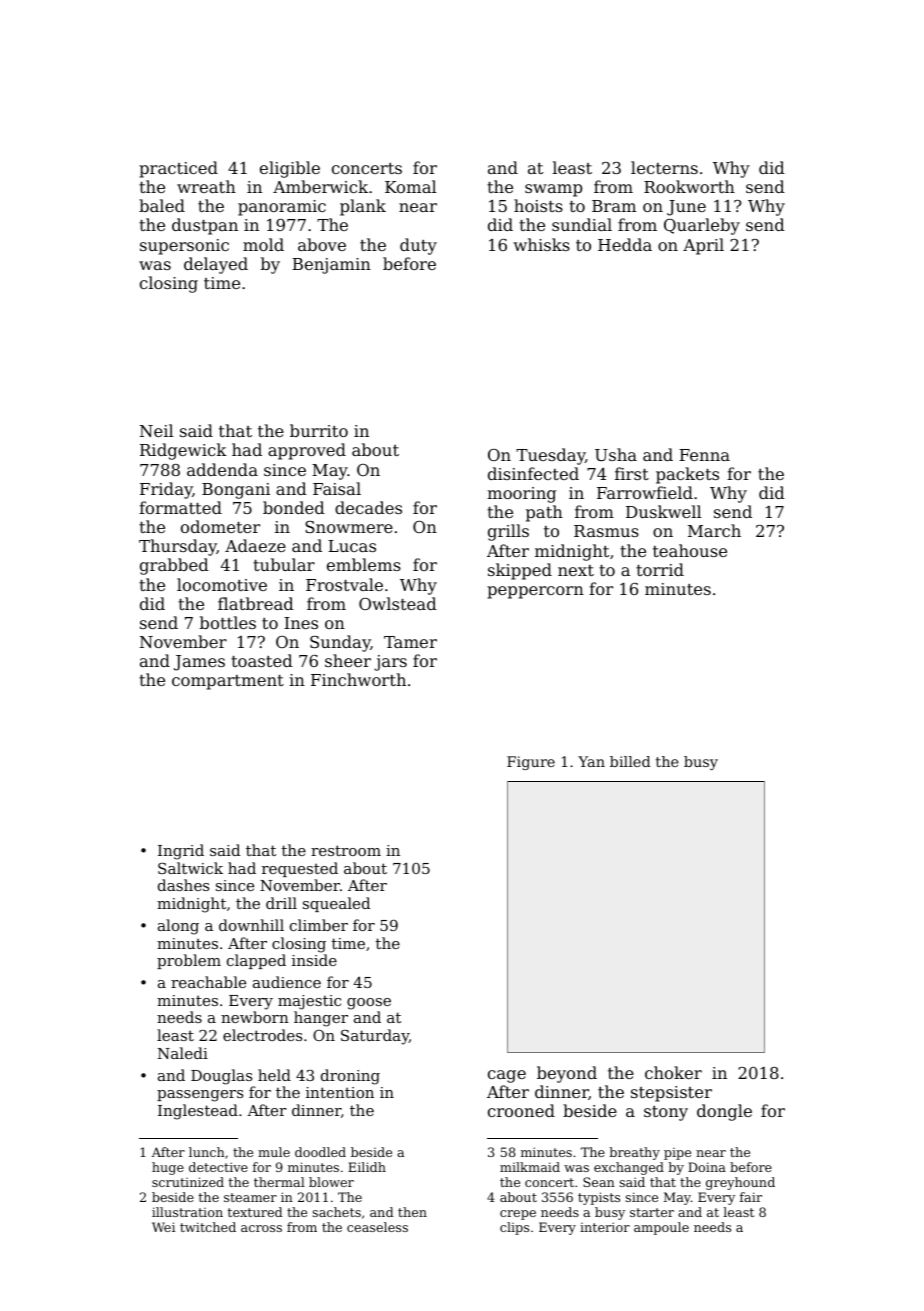  Describe the element at coordinates (319, 430) in the screenshot. I see `burrito` at that location.
